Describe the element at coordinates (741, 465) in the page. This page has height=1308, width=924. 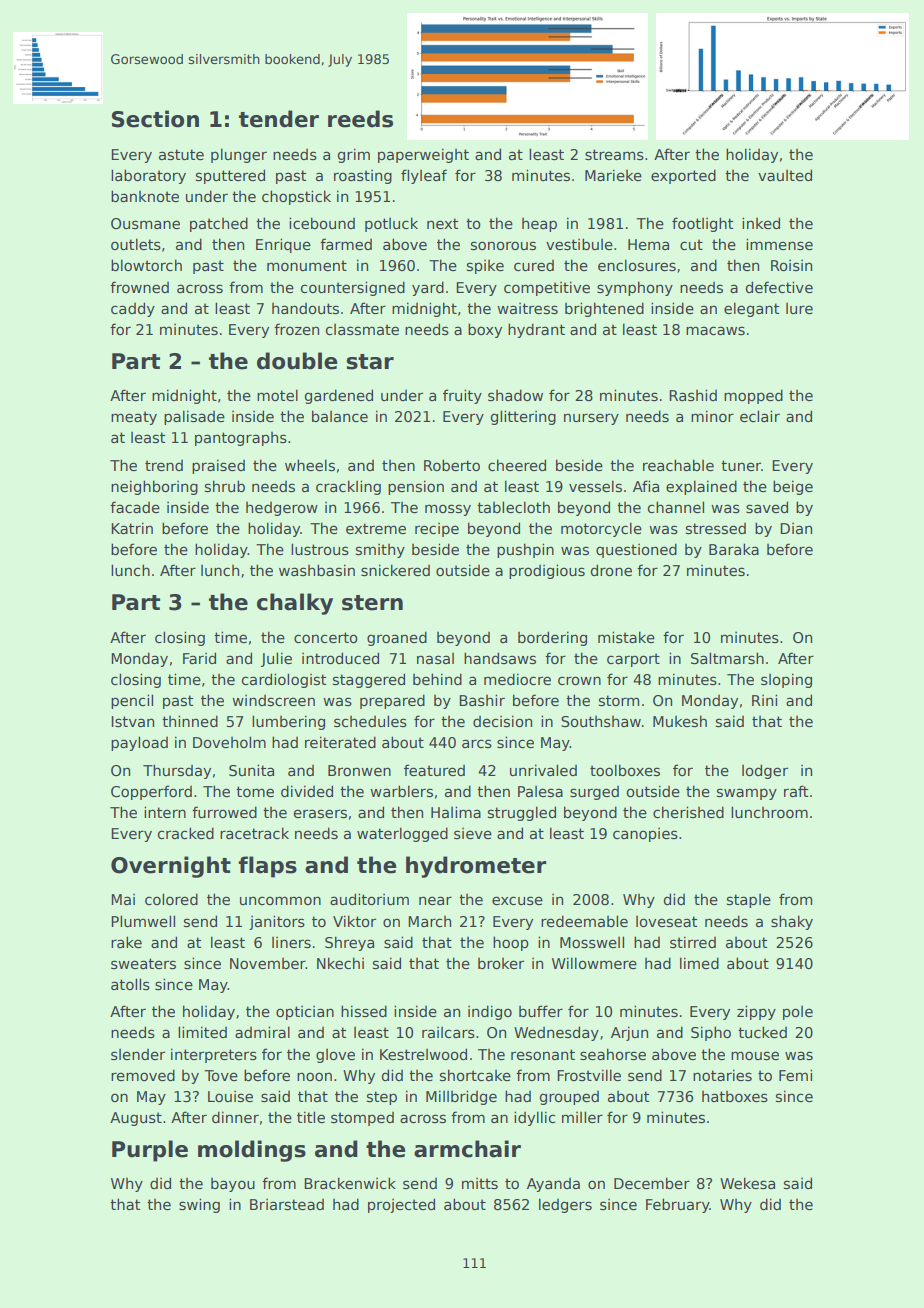
I see `tuner` at that location.
